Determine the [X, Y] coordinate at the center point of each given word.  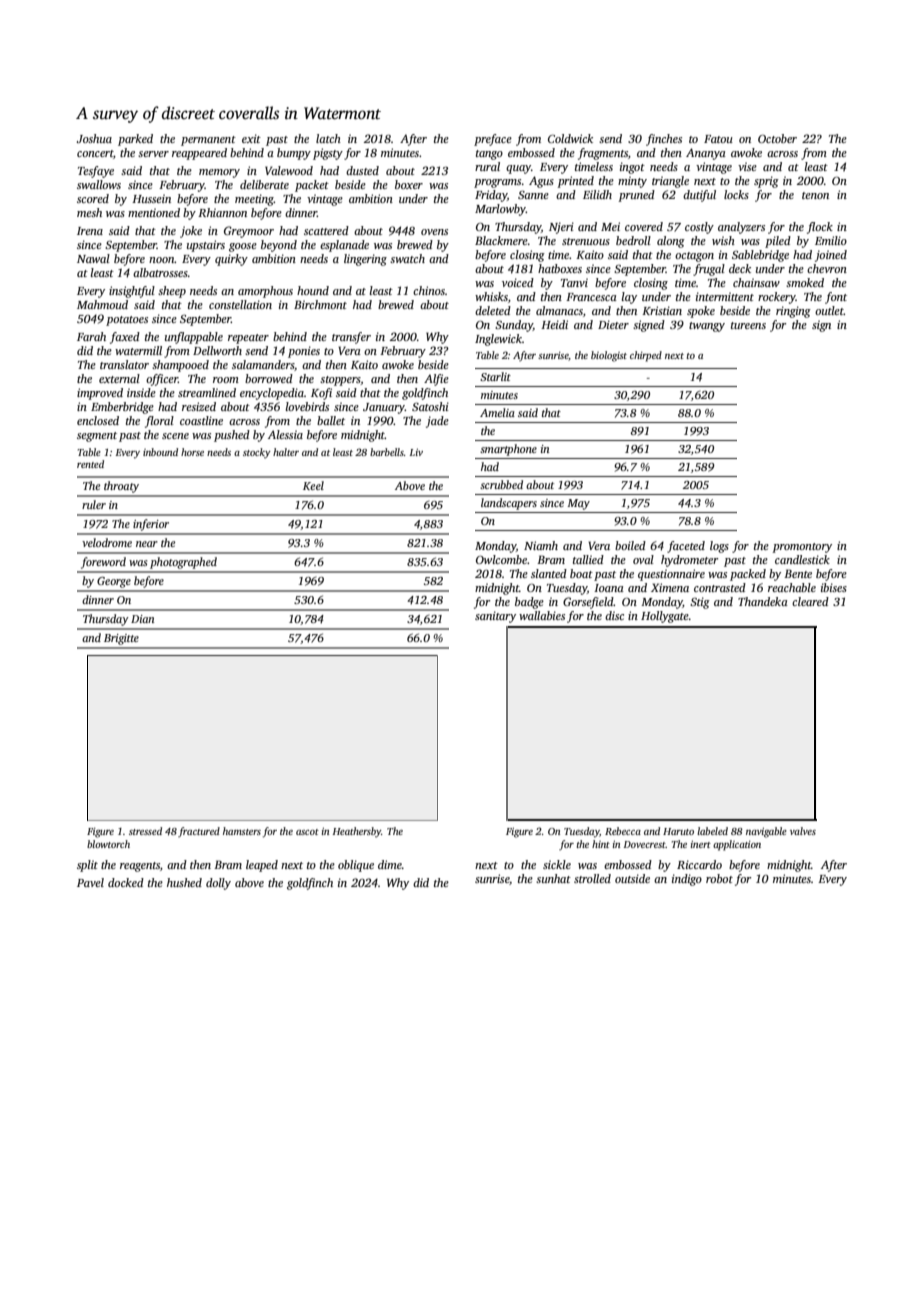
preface [493, 140]
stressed [145, 831]
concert [95, 153]
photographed [183, 563]
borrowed [269, 378]
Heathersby [356, 832]
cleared [810, 601]
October [777, 138]
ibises [834, 587]
